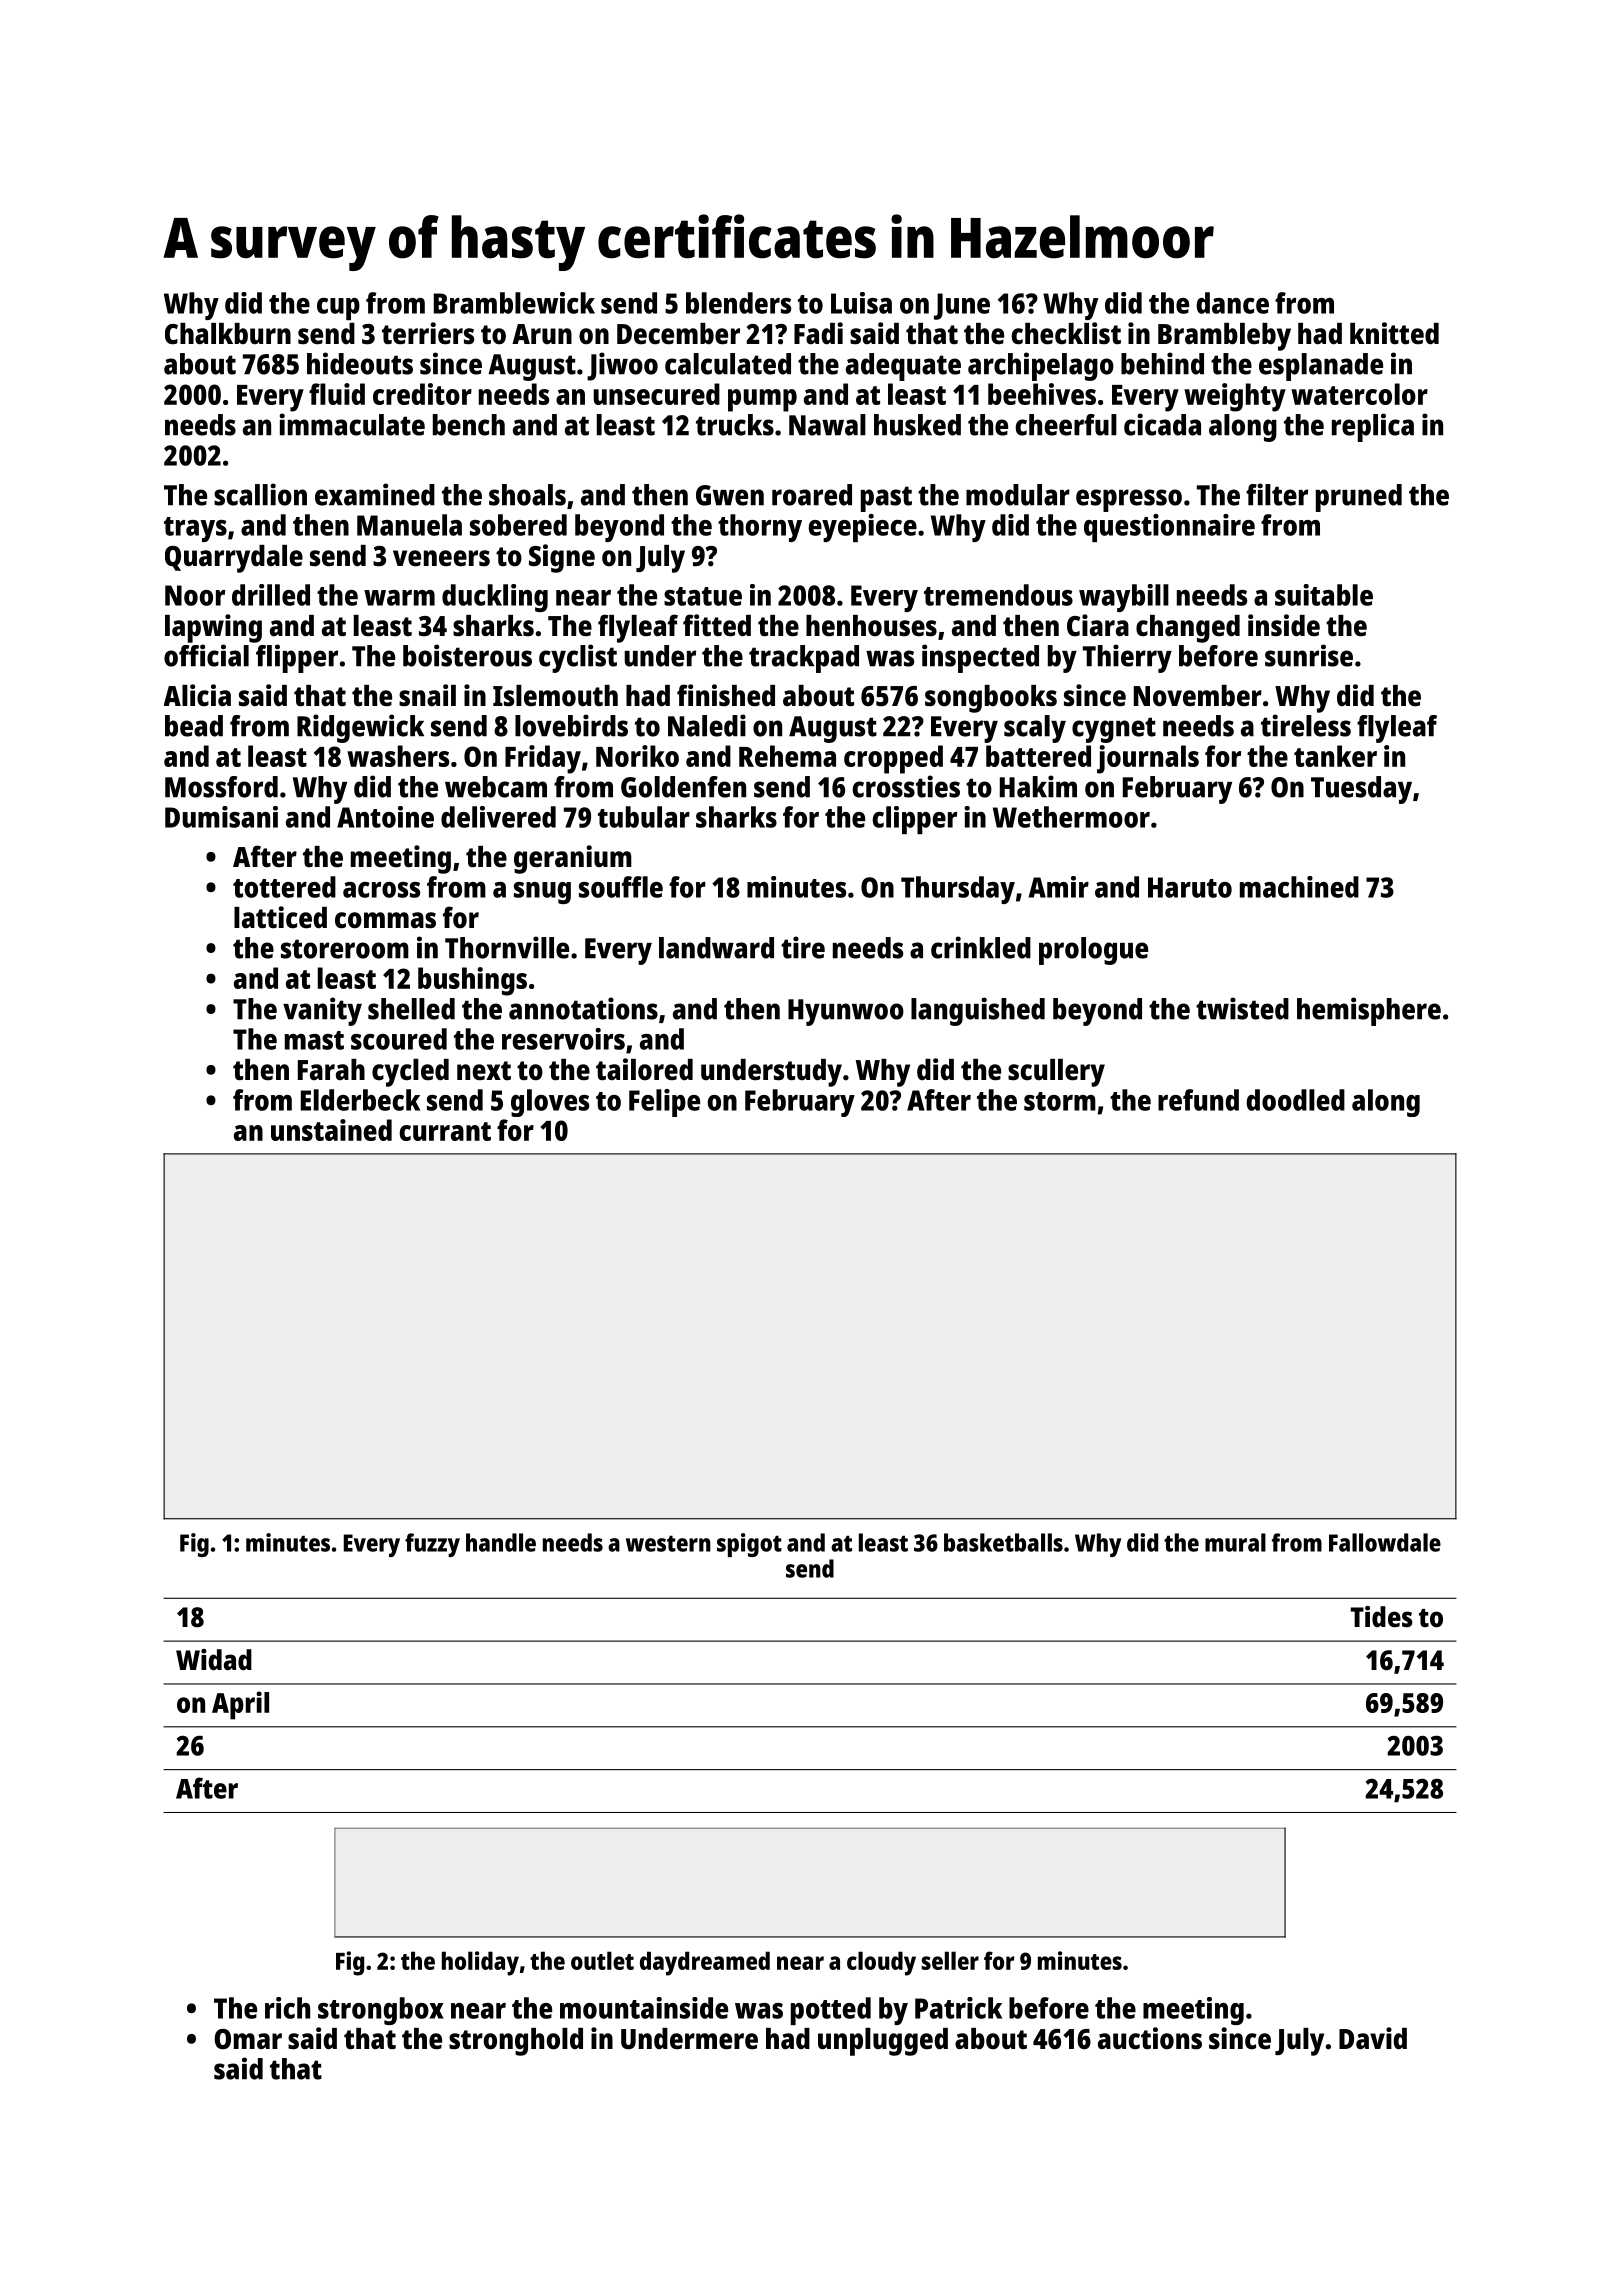  Describe the element at coordinates (228, 334) in the screenshot. I see `Chalkburn` at that location.
